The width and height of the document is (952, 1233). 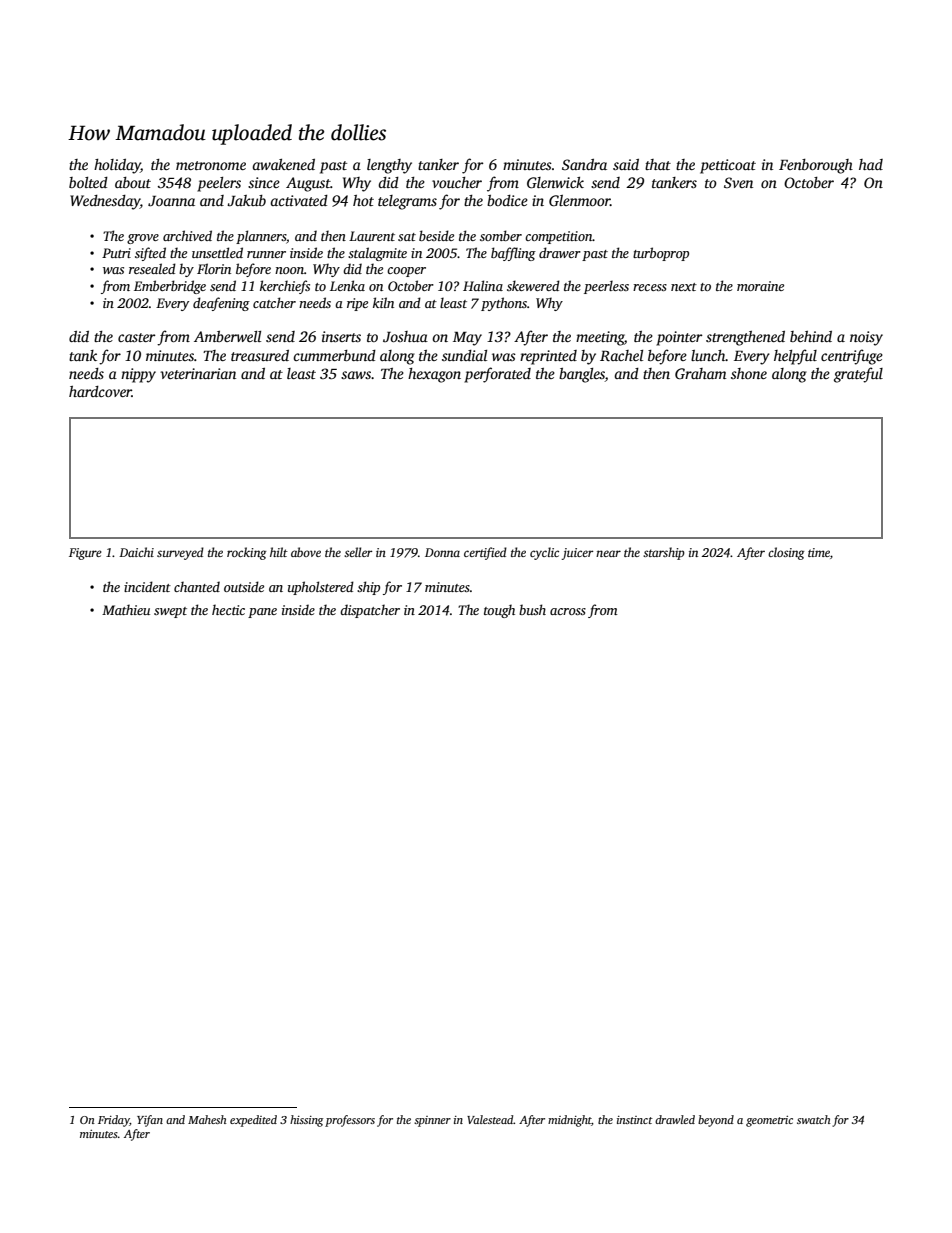 What do you see at coordinates (568, 611) in the document?
I see `across` at bounding box center [568, 611].
